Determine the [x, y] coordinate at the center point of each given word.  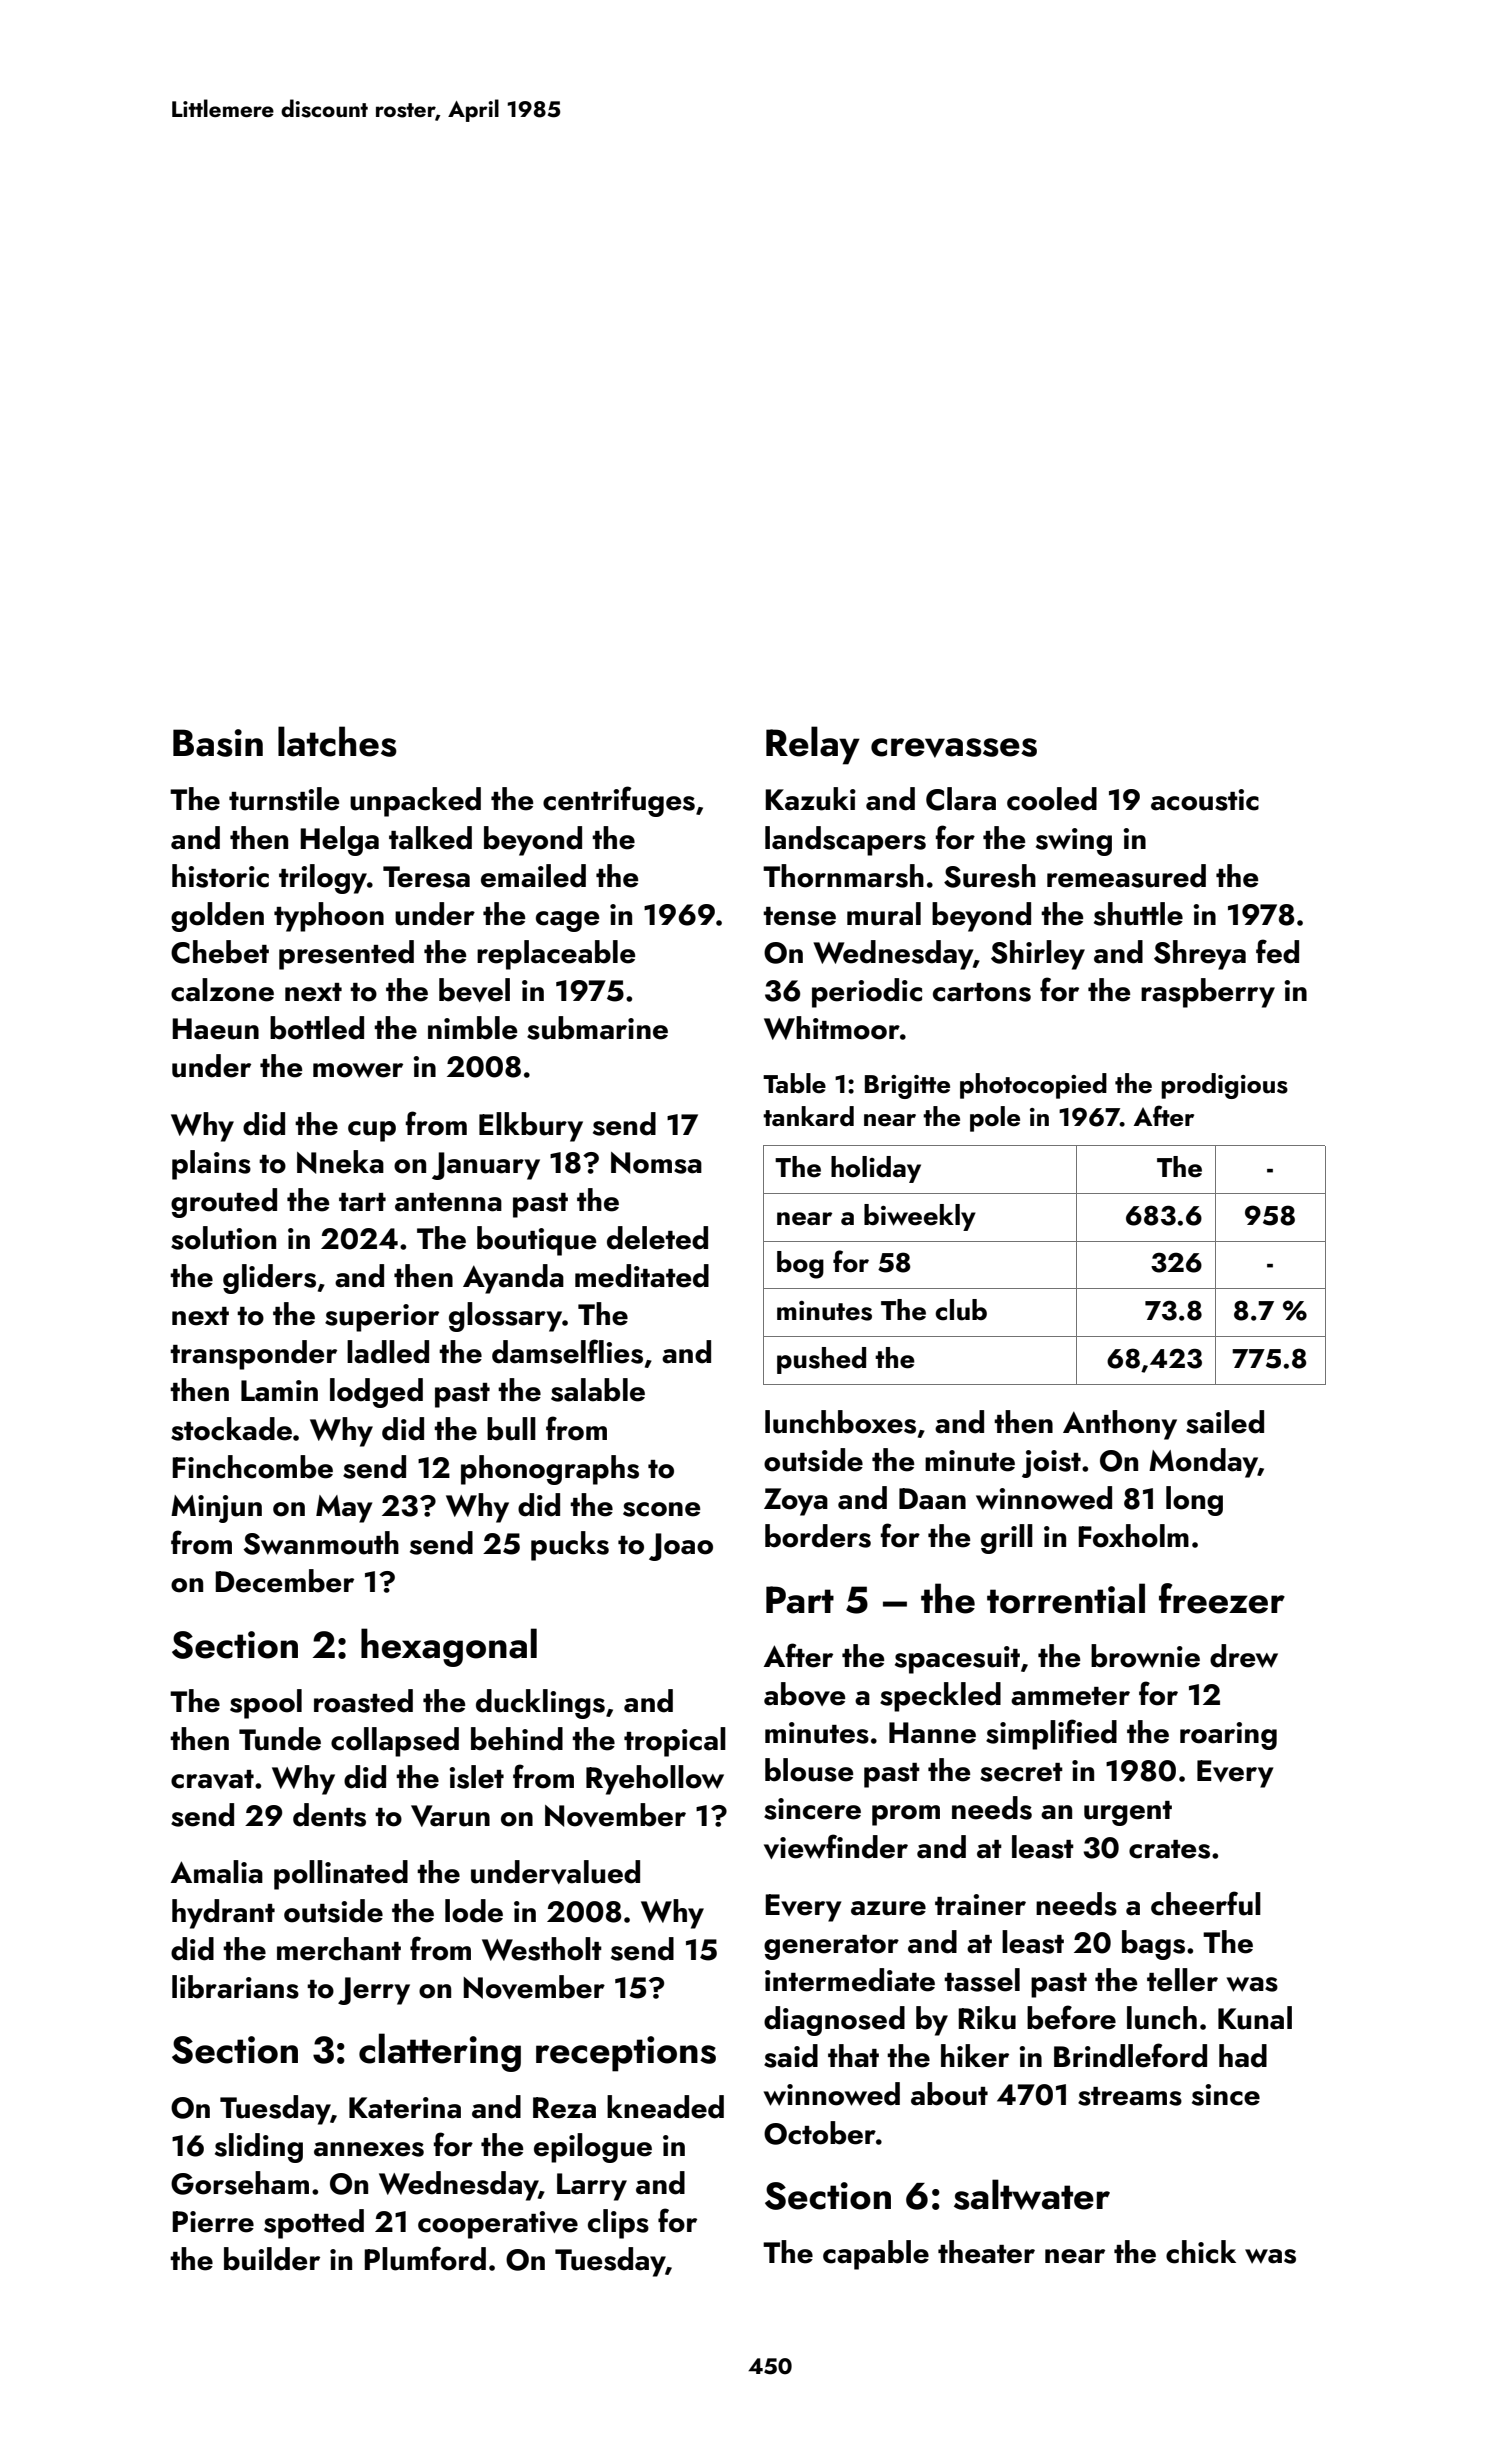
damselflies [567, 1351]
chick [1201, 2252]
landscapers [845, 841]
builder [272, 2259]
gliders [269, 1279]
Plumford [425, 2258]
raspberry [1208, 993]
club [961, 1310]
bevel [474, 990]
